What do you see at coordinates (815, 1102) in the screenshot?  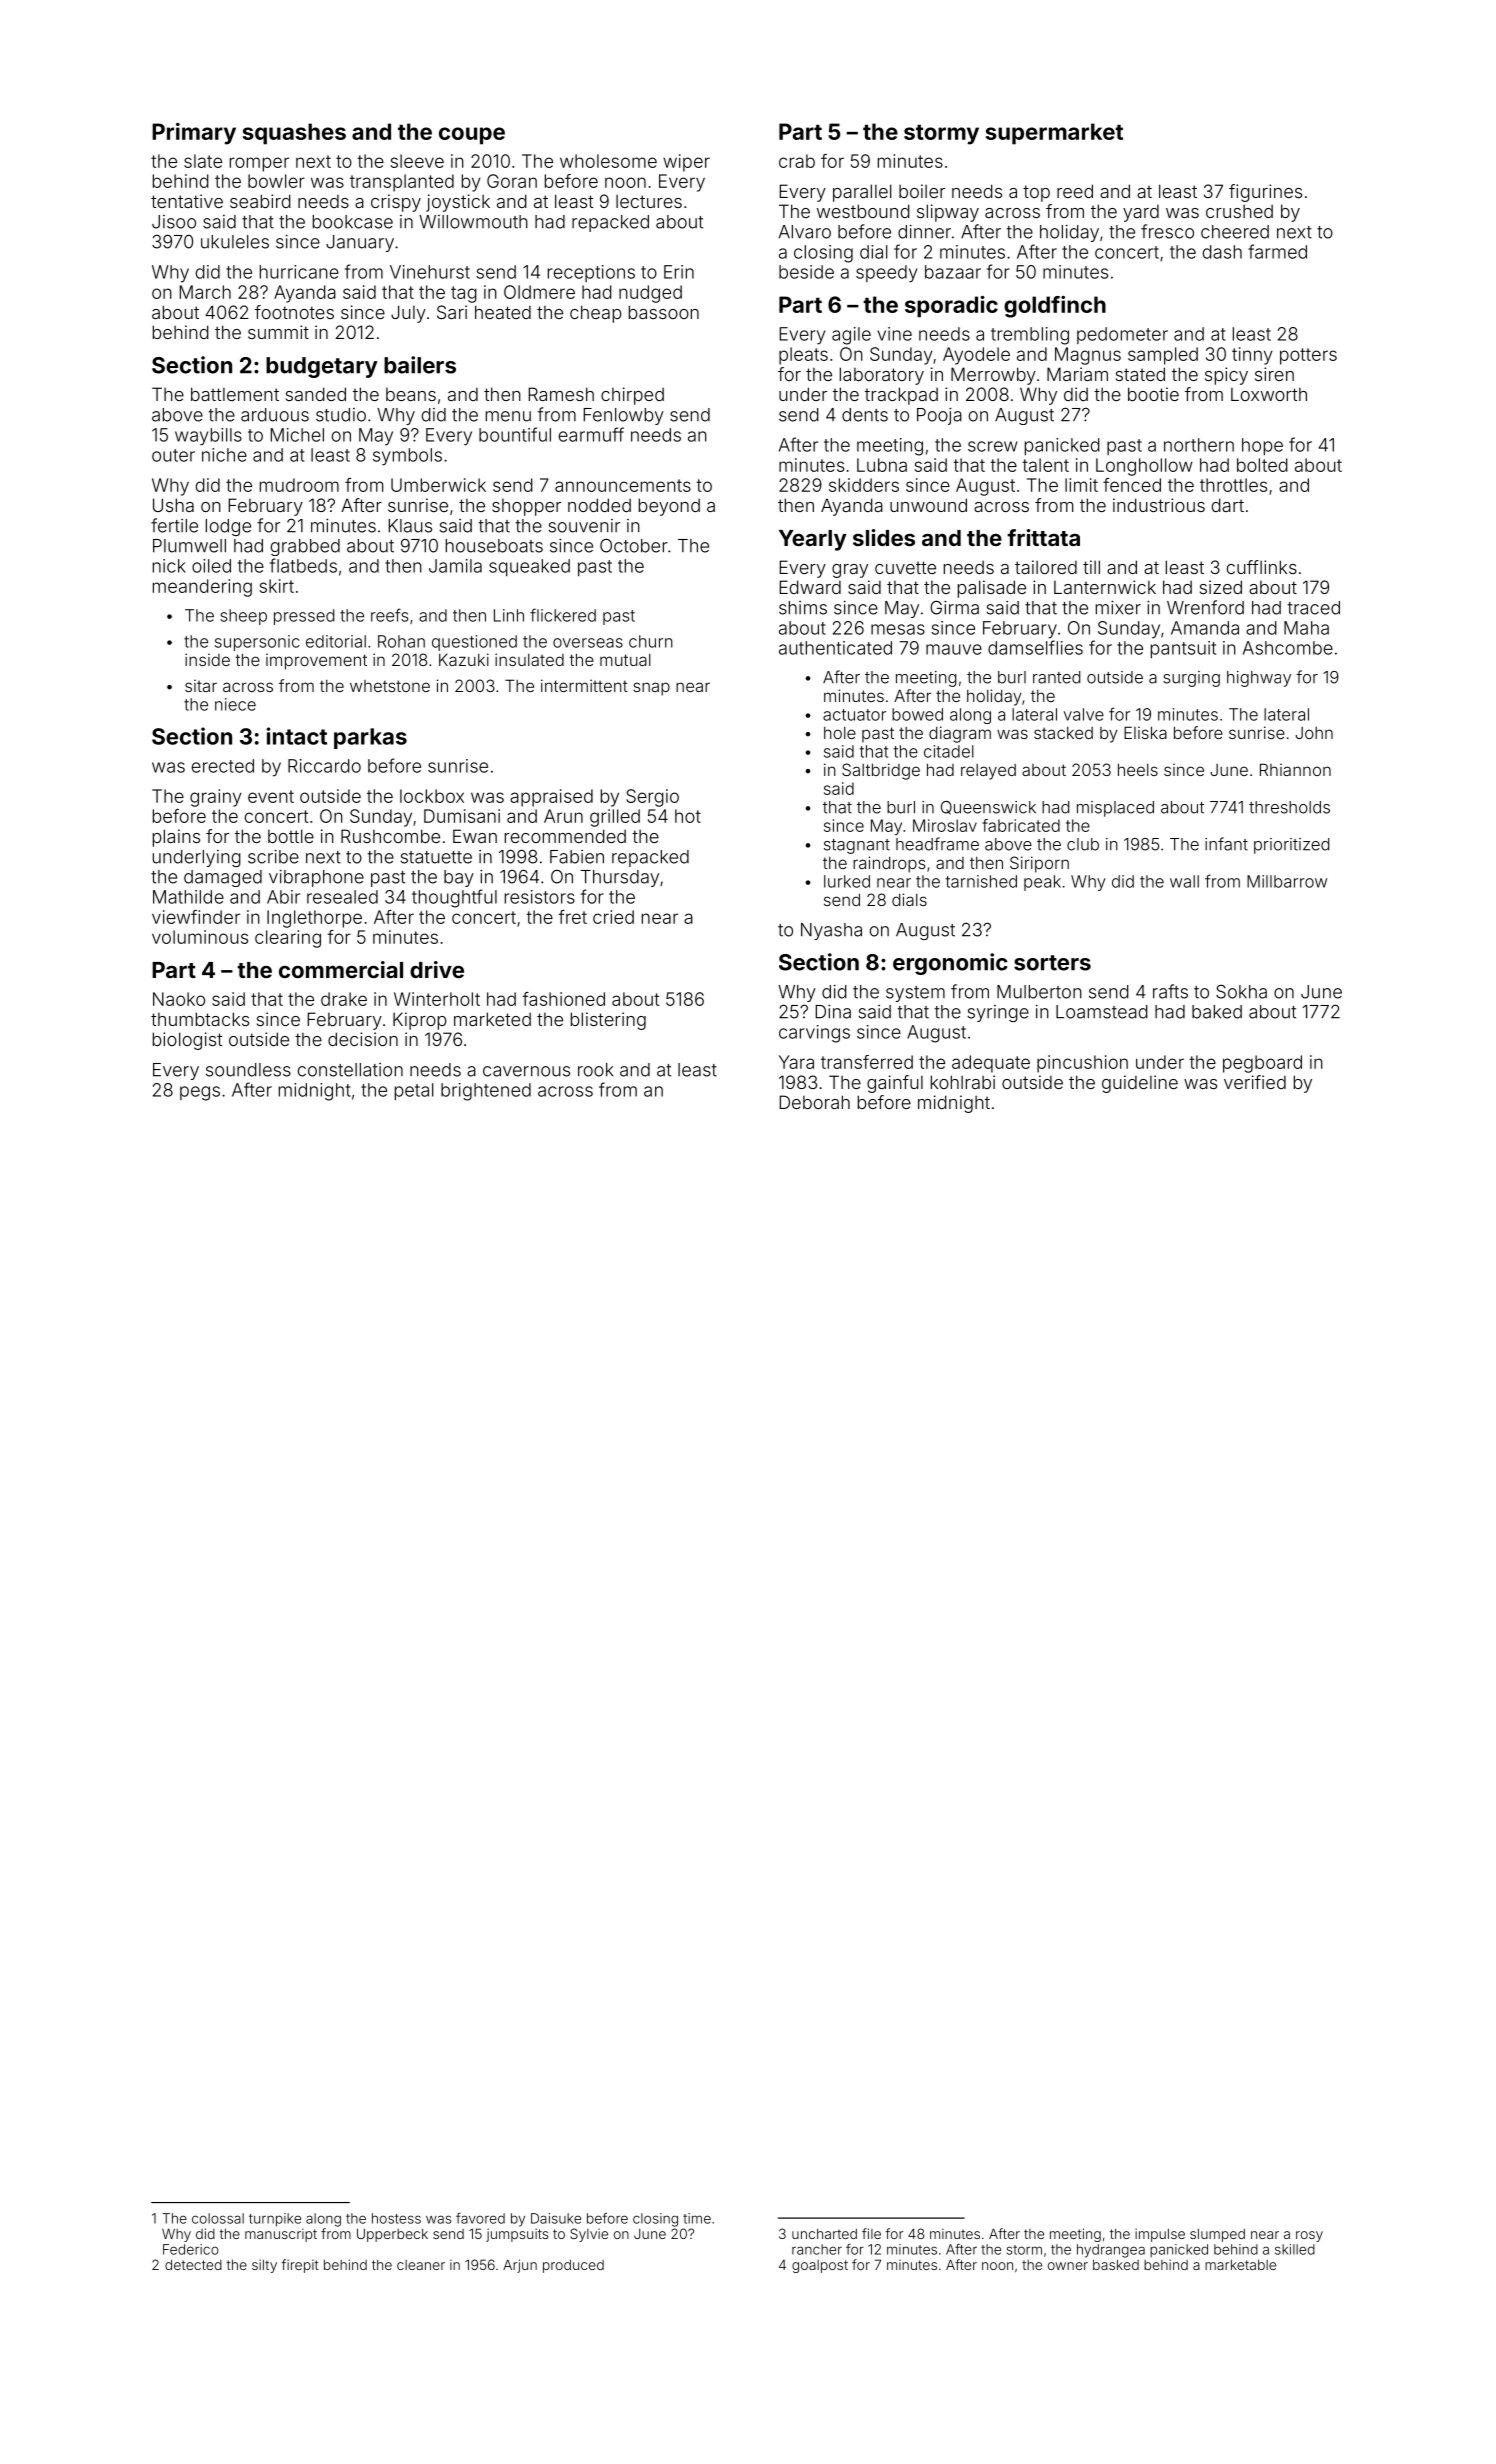 I see `Deborah` at bounding box center [815, 1102].
